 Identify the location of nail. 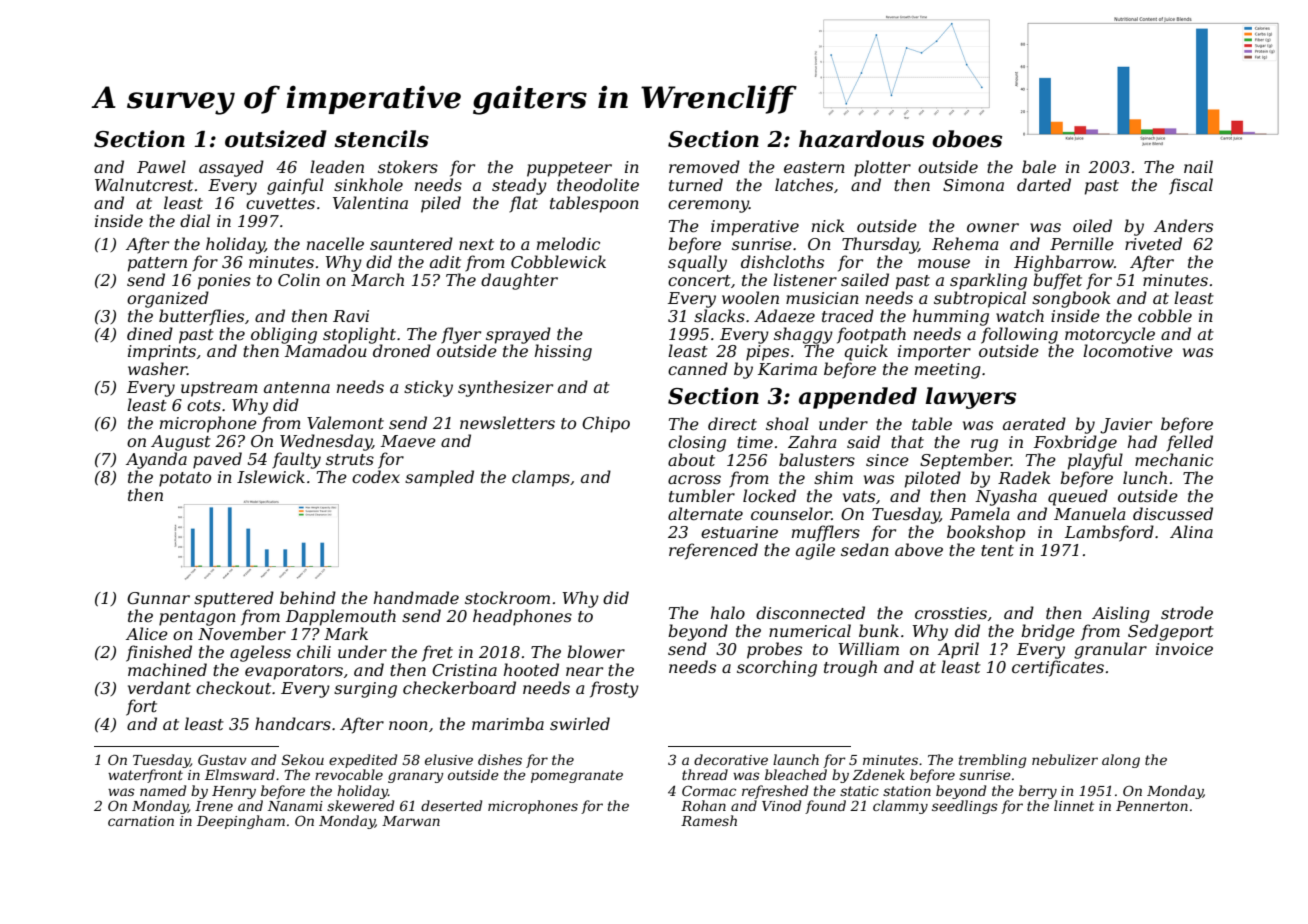
(1198, 166).
